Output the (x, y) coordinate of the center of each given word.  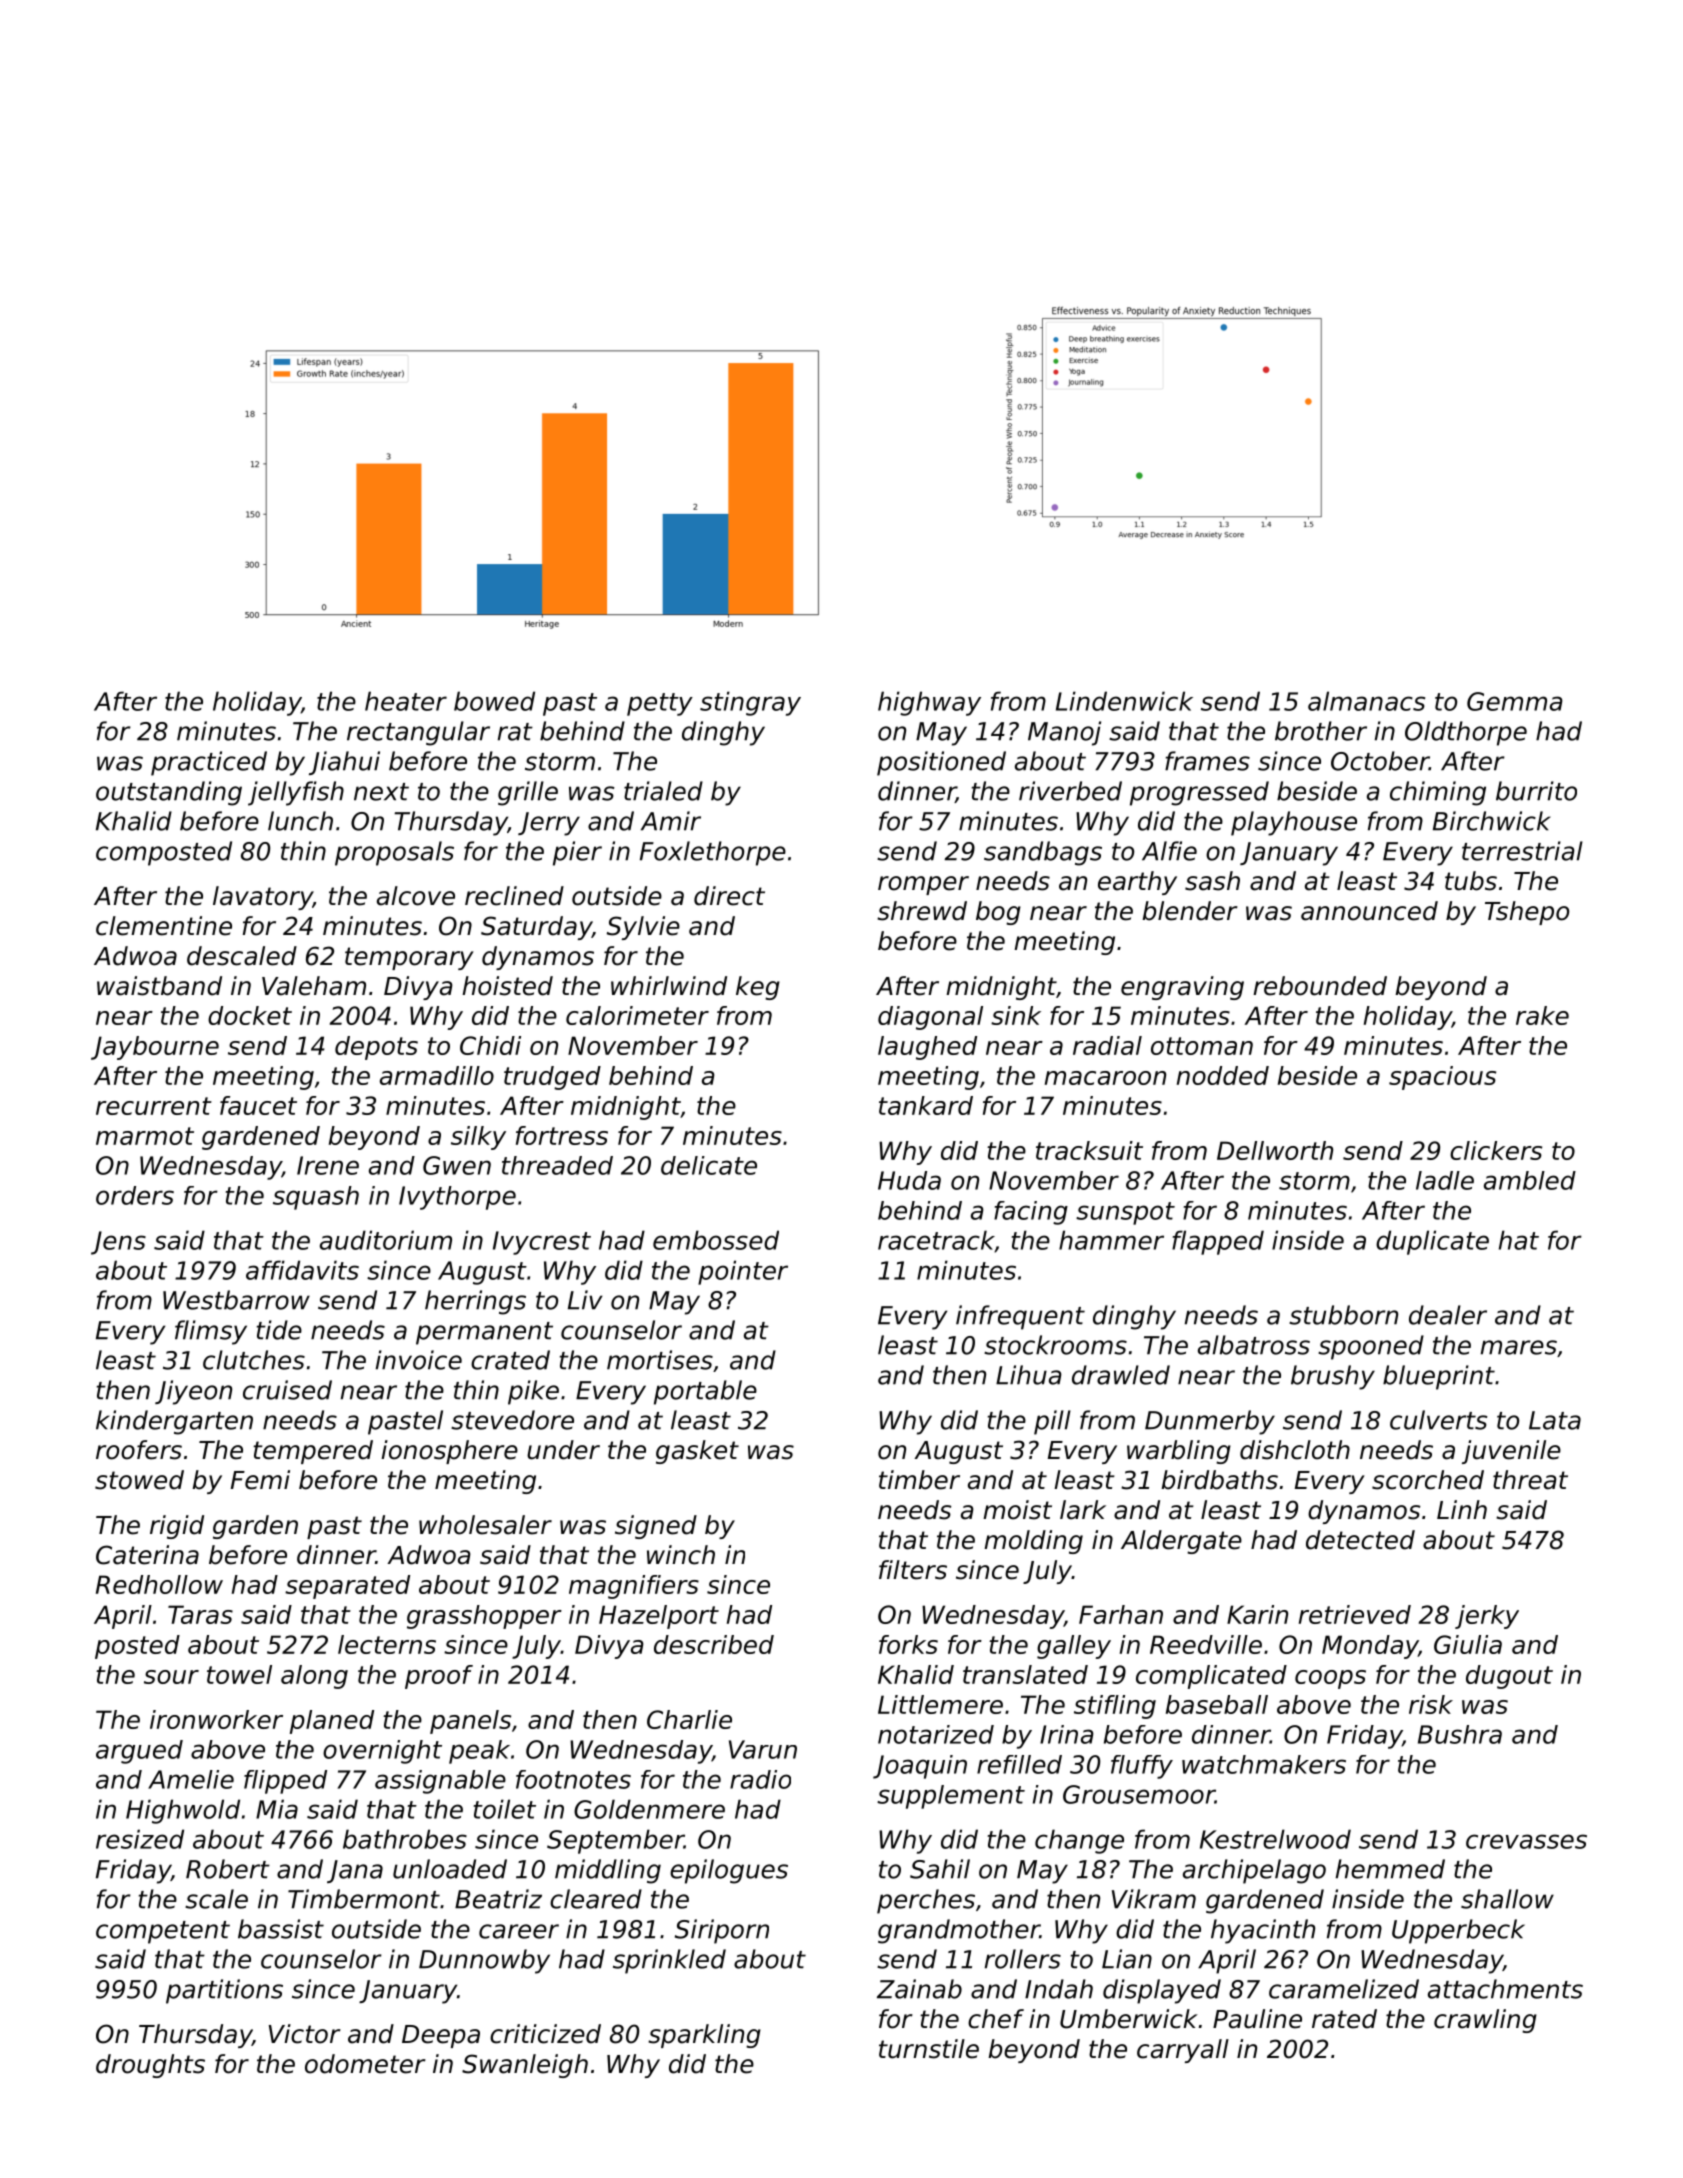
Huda (909, 1180)
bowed (494, 701)
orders (135, 1195)
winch (681, 1555)
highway (929, 703)
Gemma (1515, 701)
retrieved (1355, 1614)
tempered (313, 1452)
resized (140, 1839)
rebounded (1320, 986)
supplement (951, 1797)
